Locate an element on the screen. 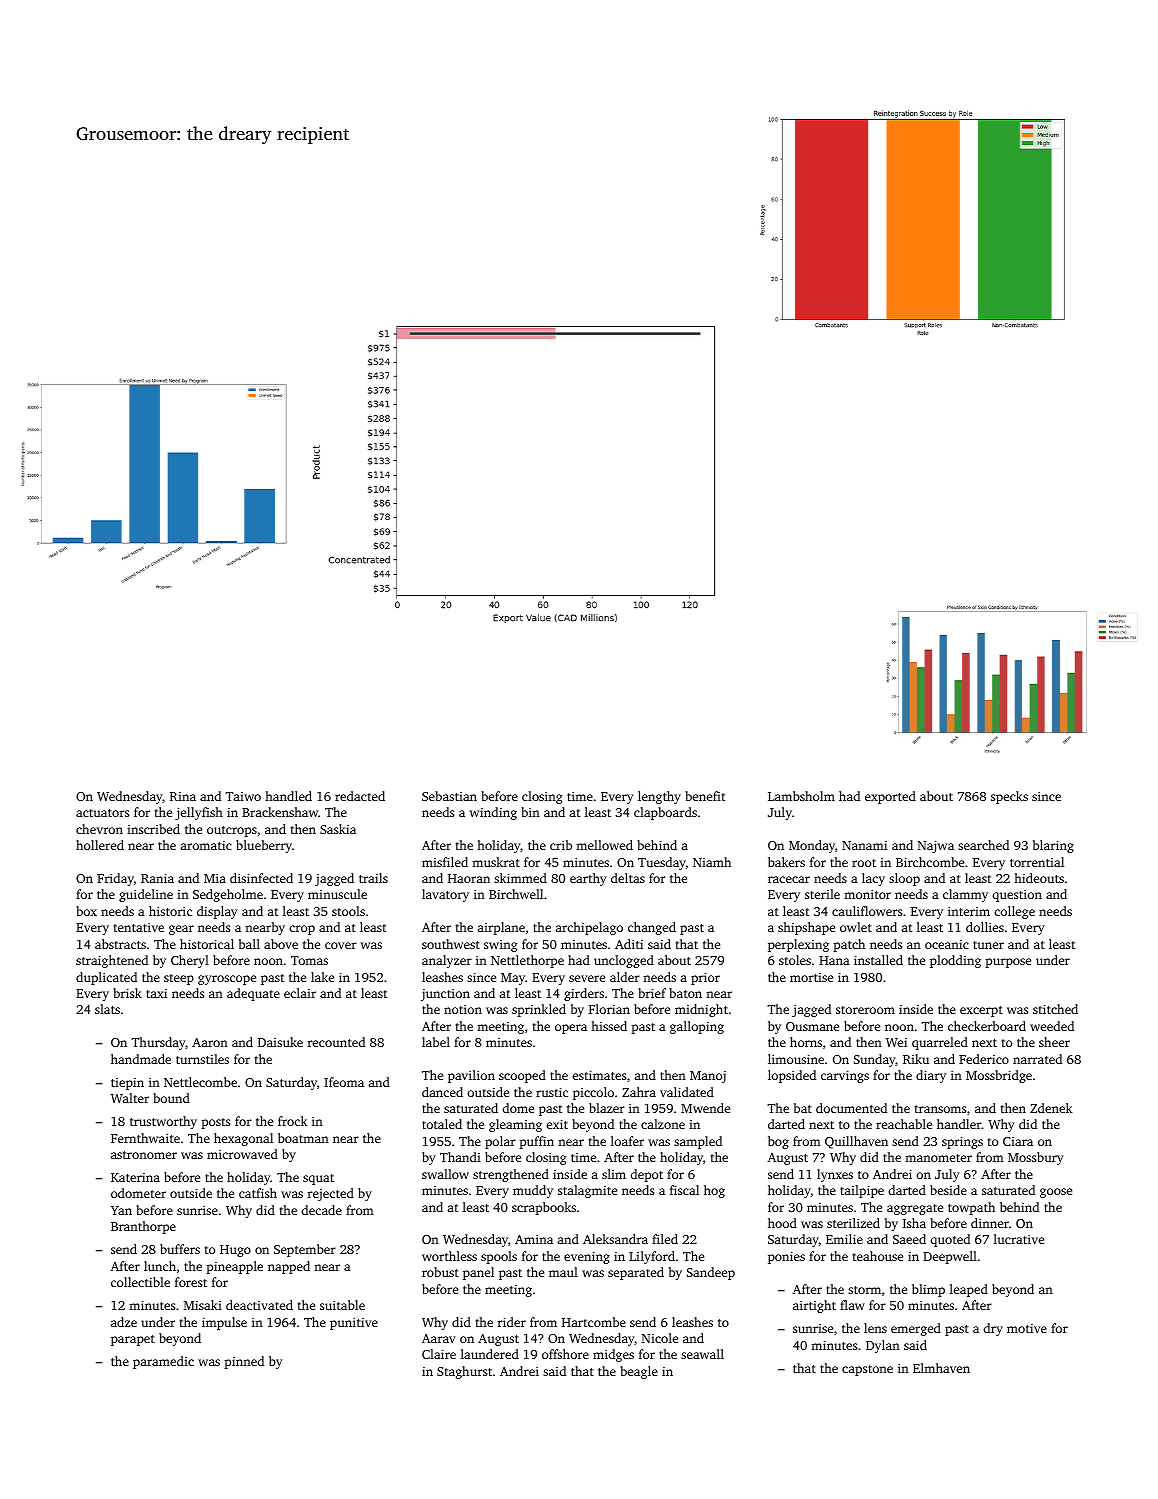 The image size is (1158, 1499). prior is located at coordinates (705, 978).
